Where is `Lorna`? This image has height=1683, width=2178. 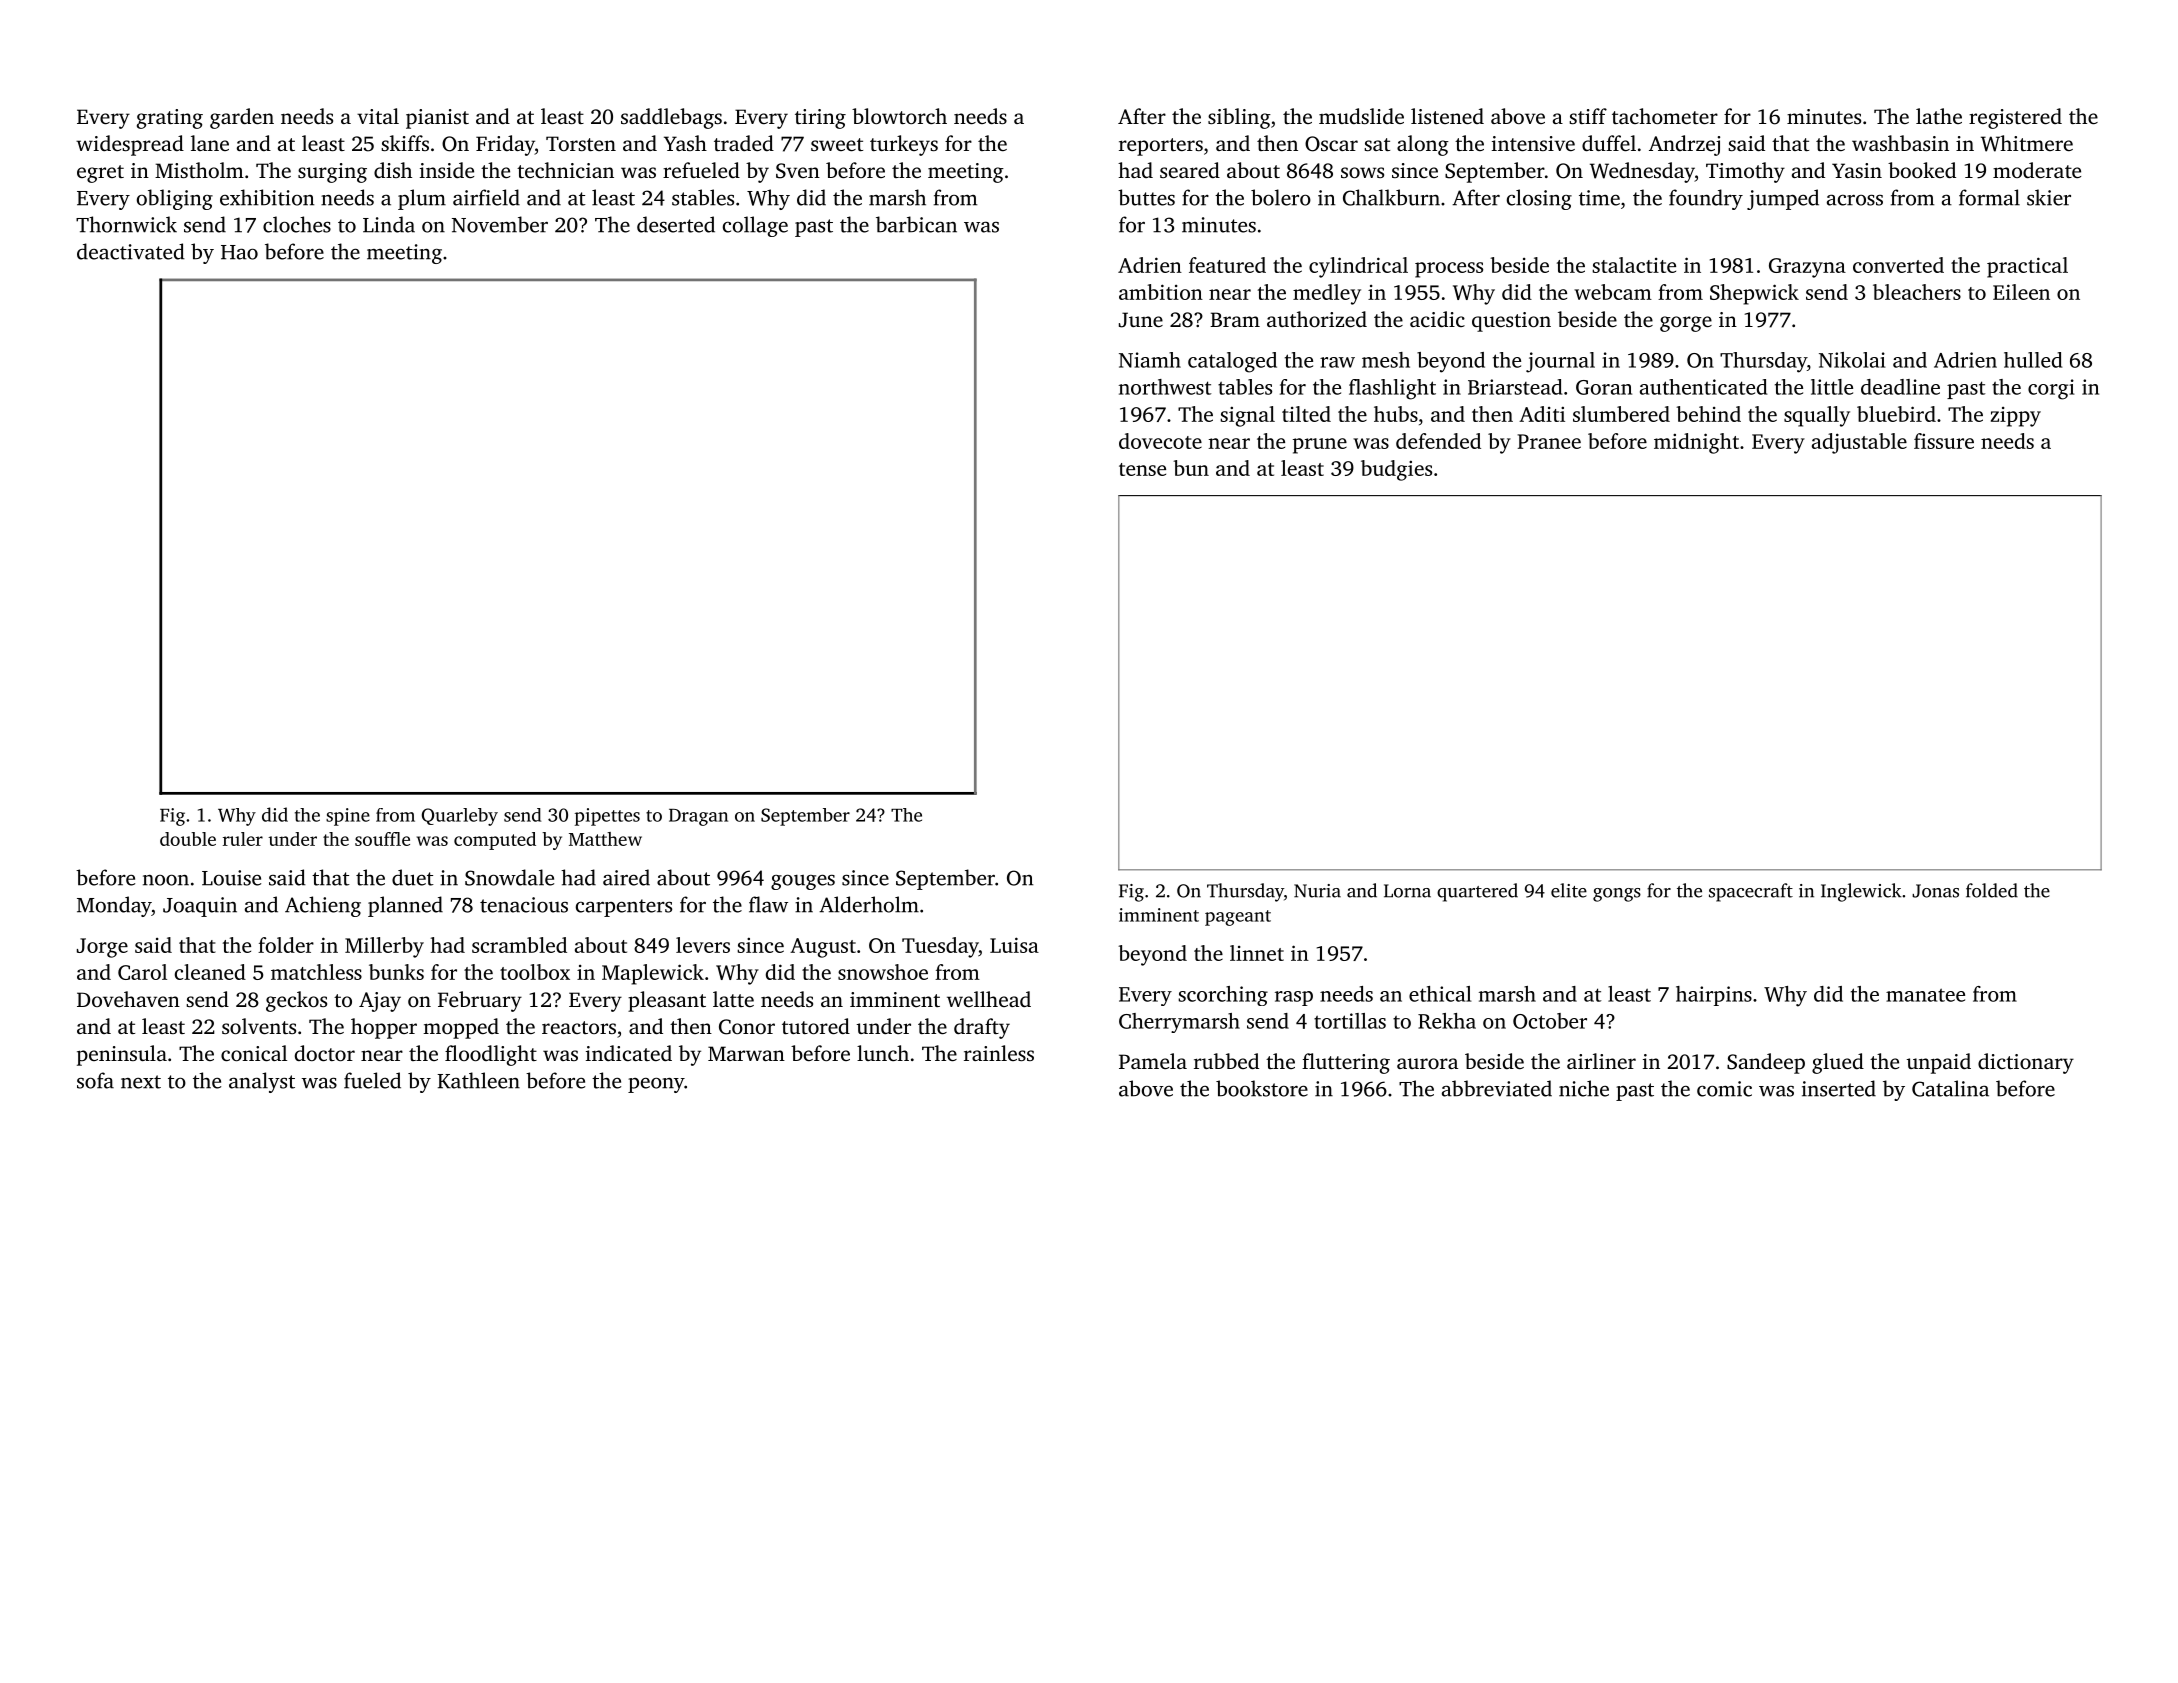
Lorna is located at coordinates (1407, 891).
